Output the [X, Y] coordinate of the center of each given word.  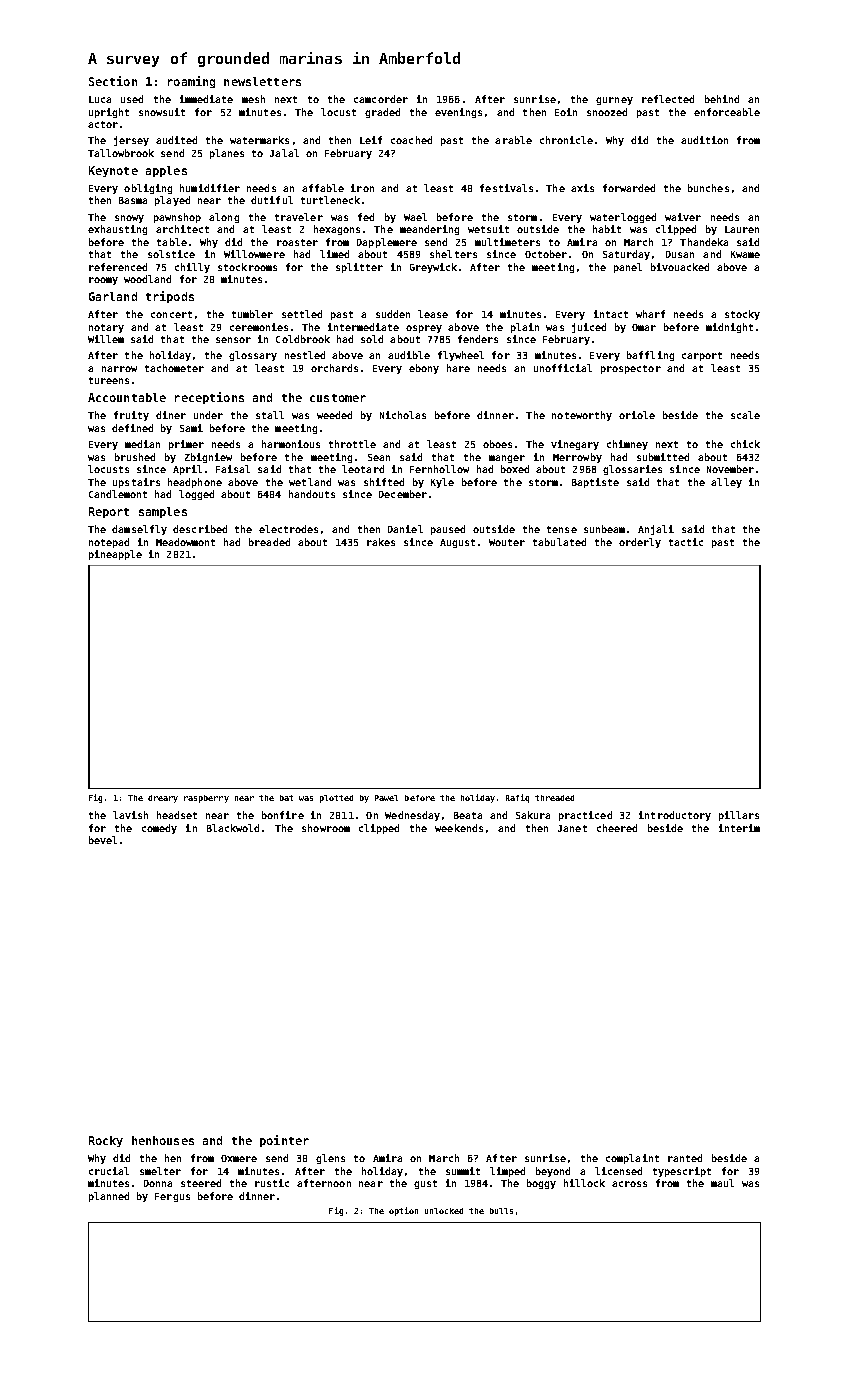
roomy [103, 281]
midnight [729, 328]
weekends [459, 828]
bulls [501, 1211]
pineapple [115, 555]
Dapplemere [387, 243]
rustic [272, 1183]
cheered [617, 828]
